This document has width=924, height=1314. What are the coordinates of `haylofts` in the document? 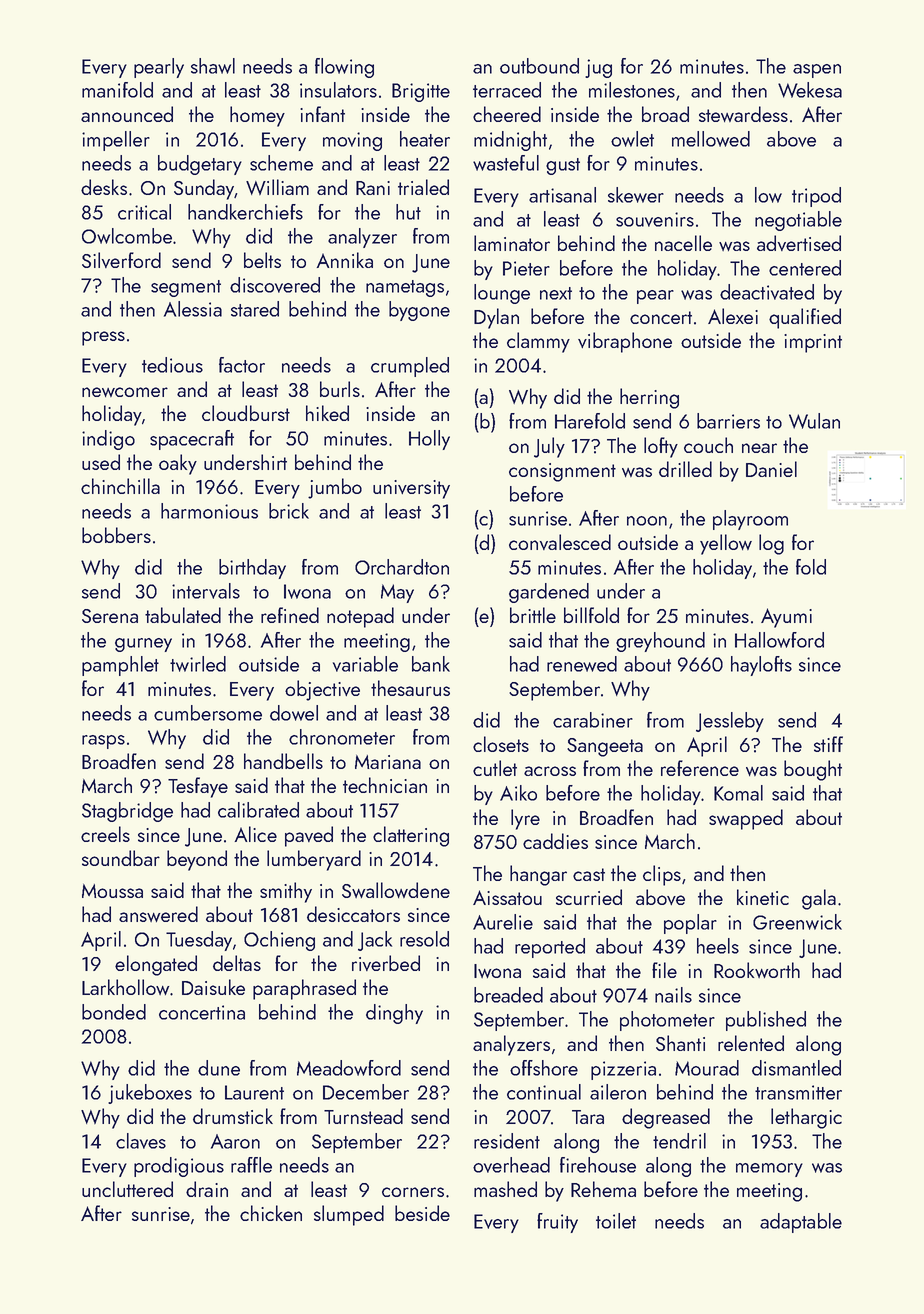 It's located at (761, 666).
